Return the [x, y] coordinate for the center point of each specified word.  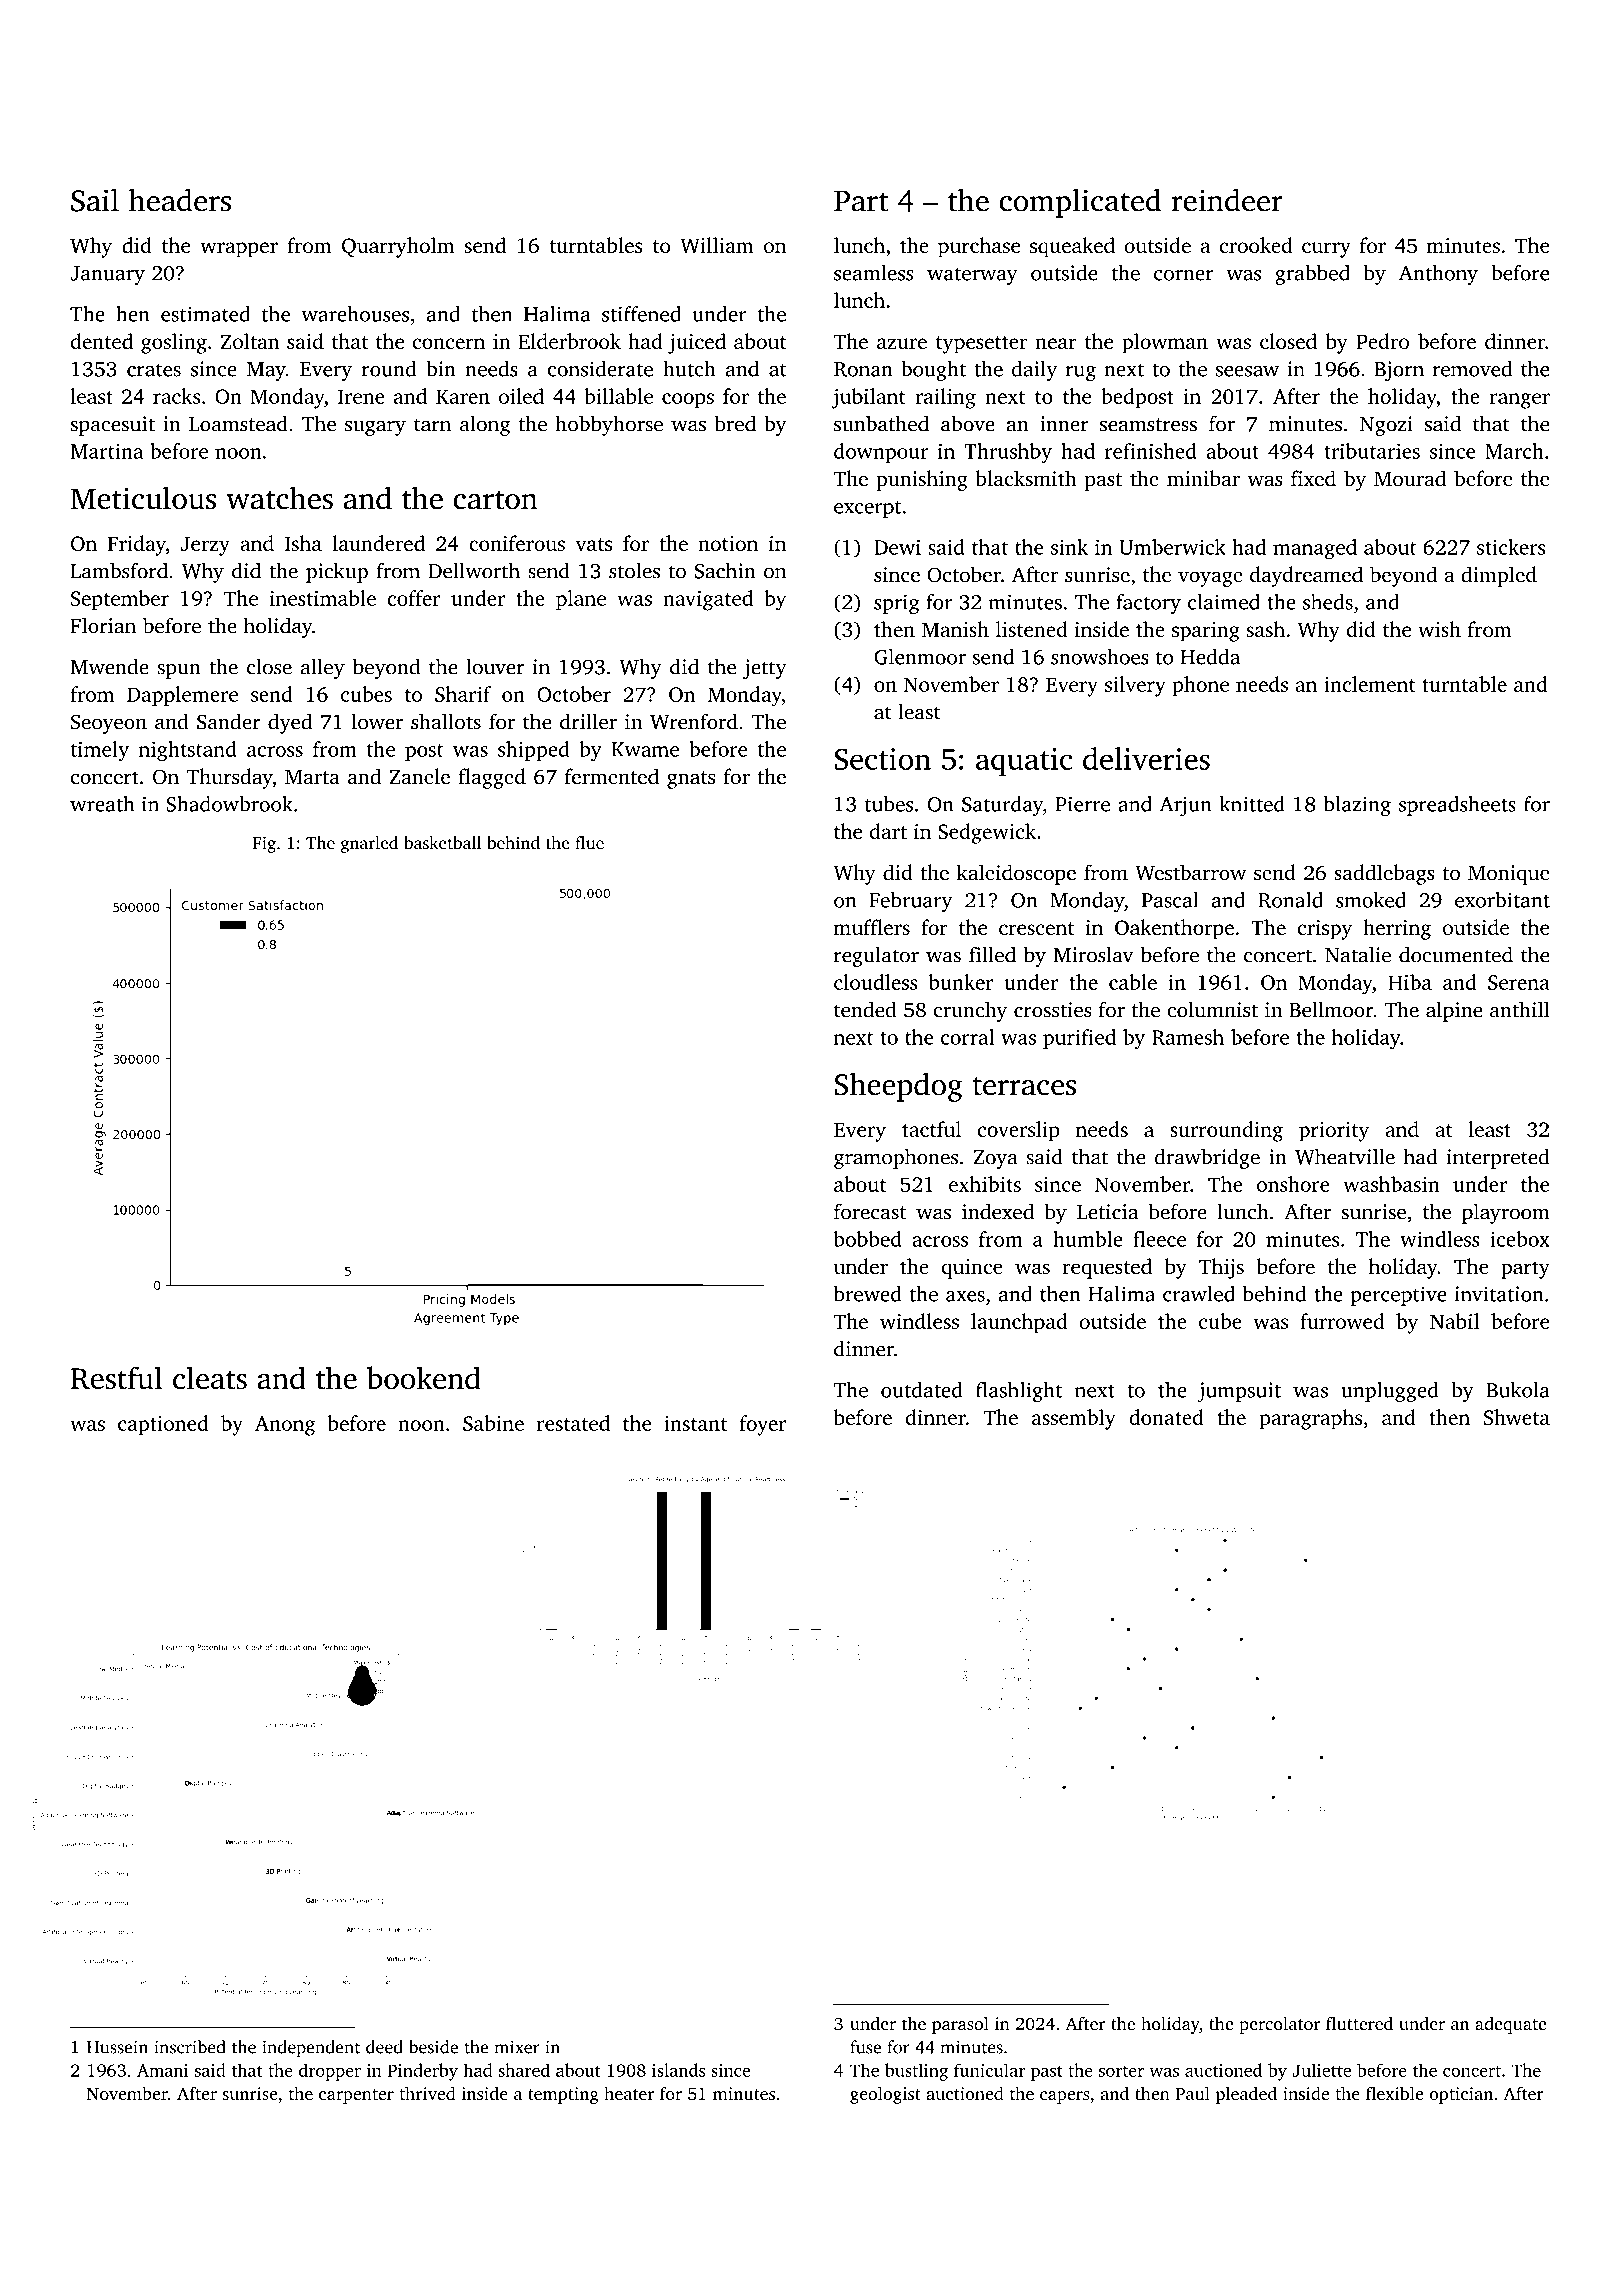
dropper [330, 2072]
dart [888, 831]
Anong [285, 1426]
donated [1166, 1417]
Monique [1508, 875]
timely [100, 751]
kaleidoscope [1016, 874]
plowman [1165, 343]
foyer [763, 1425]
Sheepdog [898, 1087]
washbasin [1391, 1184]
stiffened [641, 314]
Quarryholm [398, 247]
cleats [210, 1377]
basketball [442, 842]
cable [1133, 982]
